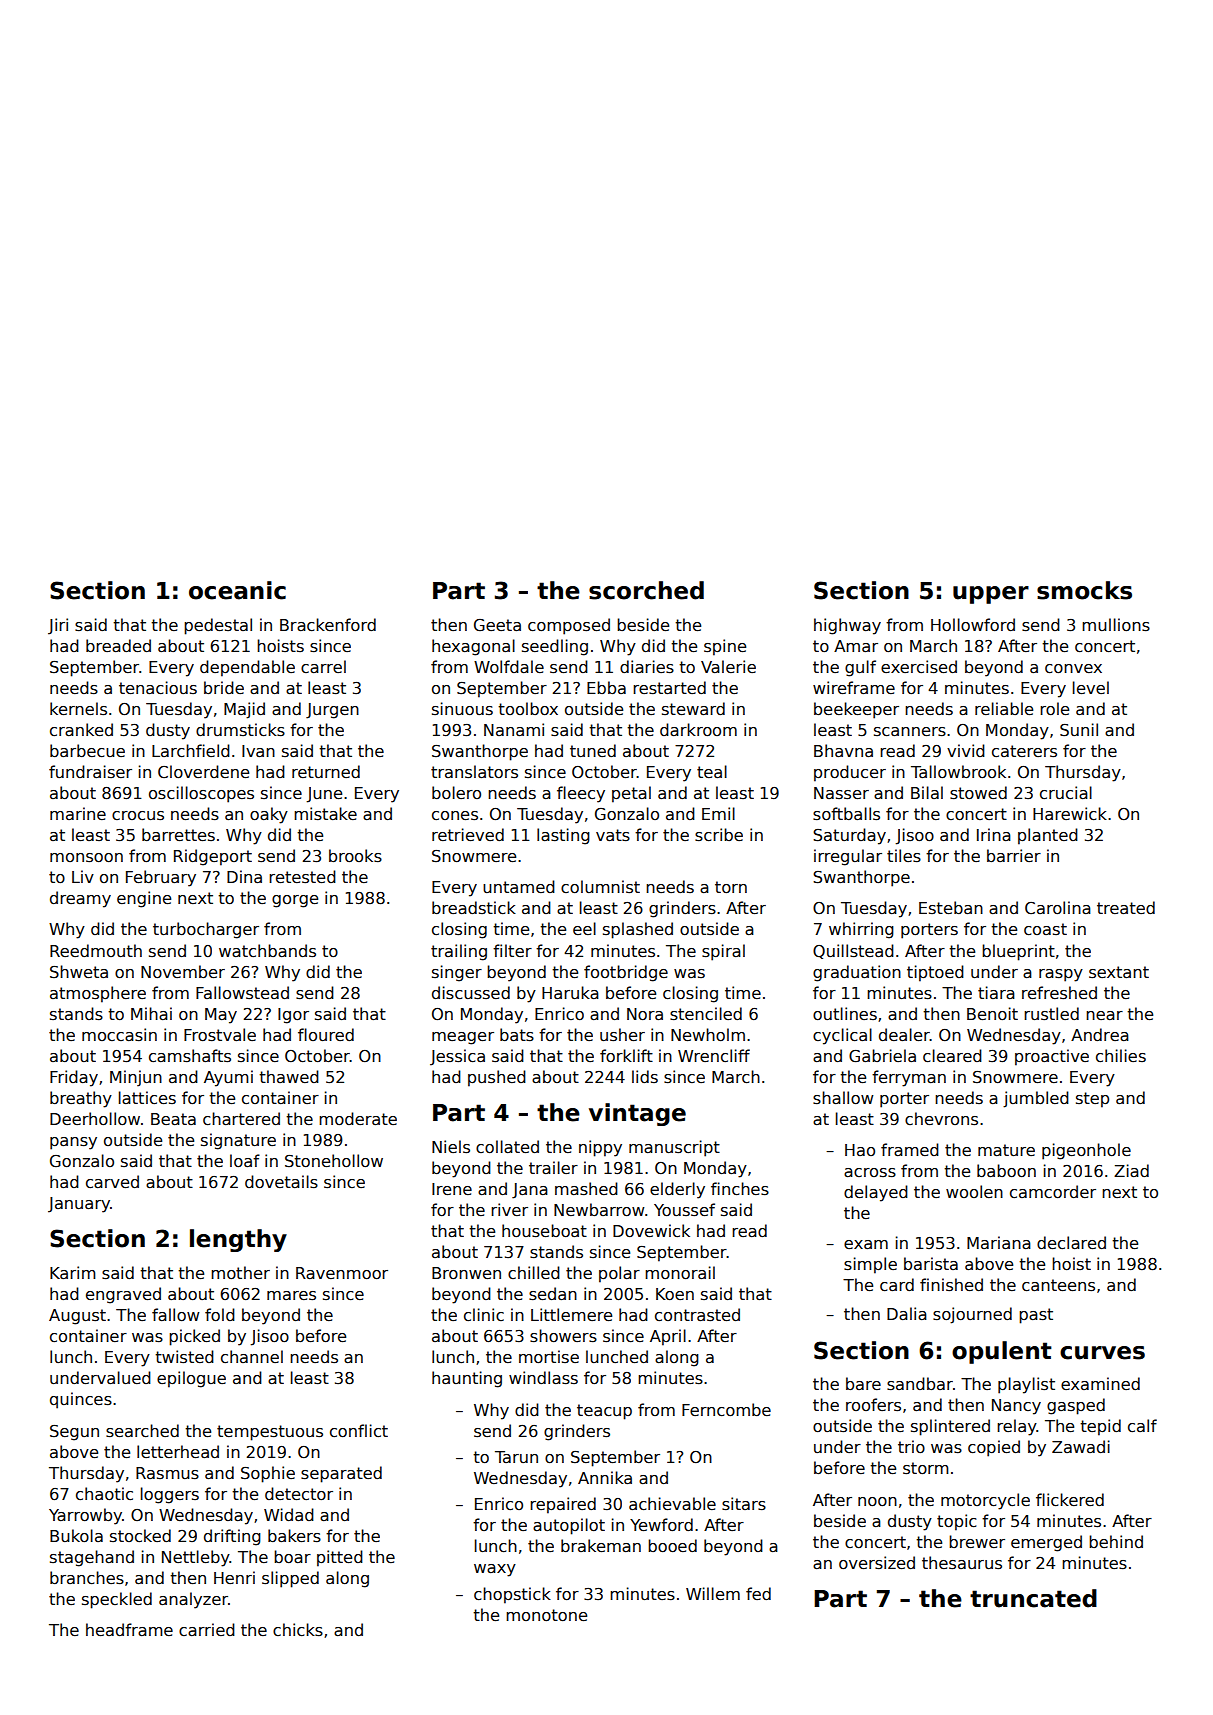  What do you see at coordinates (74, 1078) in the page?
I see `Friday` at bounding box center [74, 1078].
